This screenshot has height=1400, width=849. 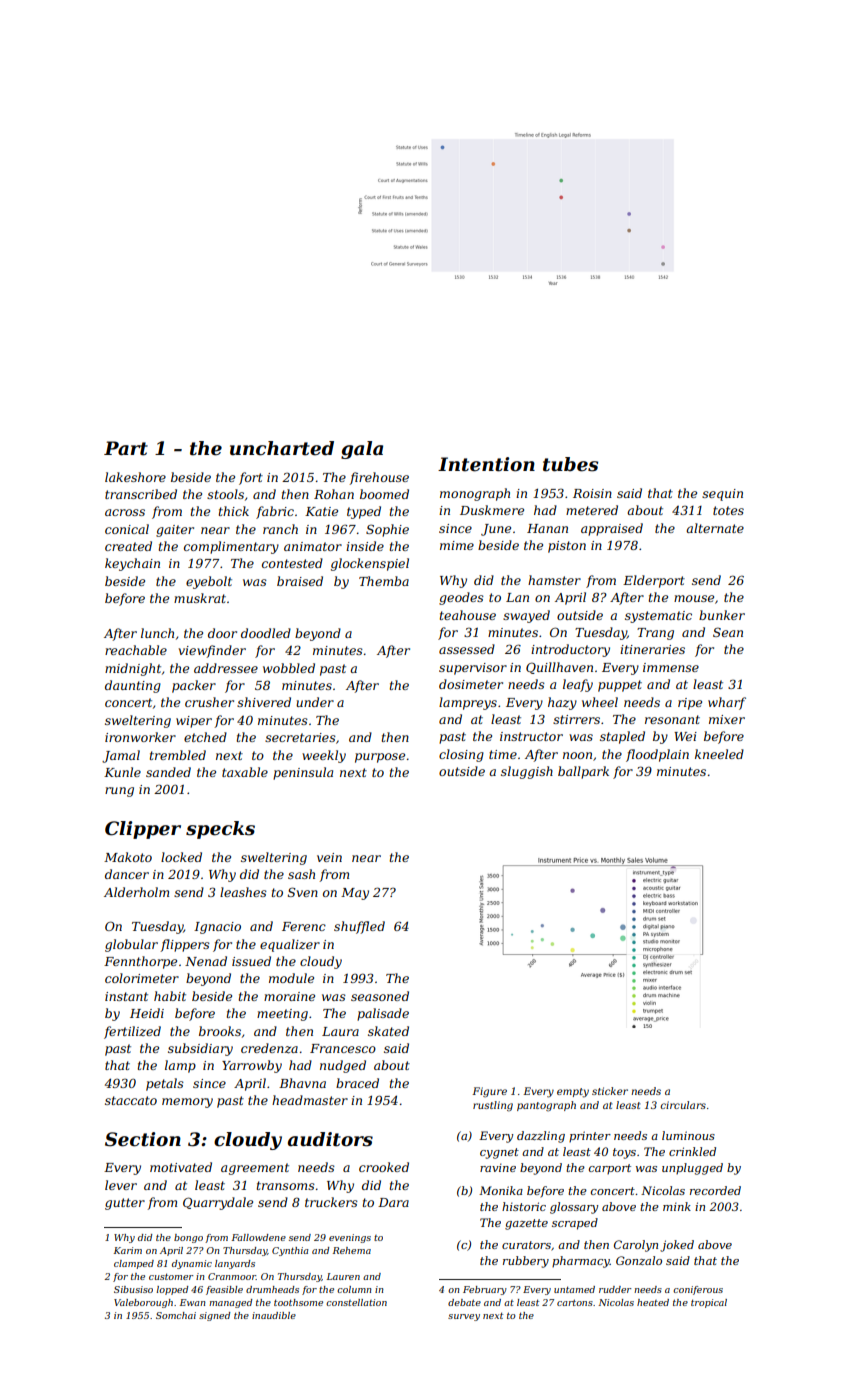 What do you see at coordinates (209, 582) in the screenshot?
I see `eyebolt` at bounding box center [209, 582].
